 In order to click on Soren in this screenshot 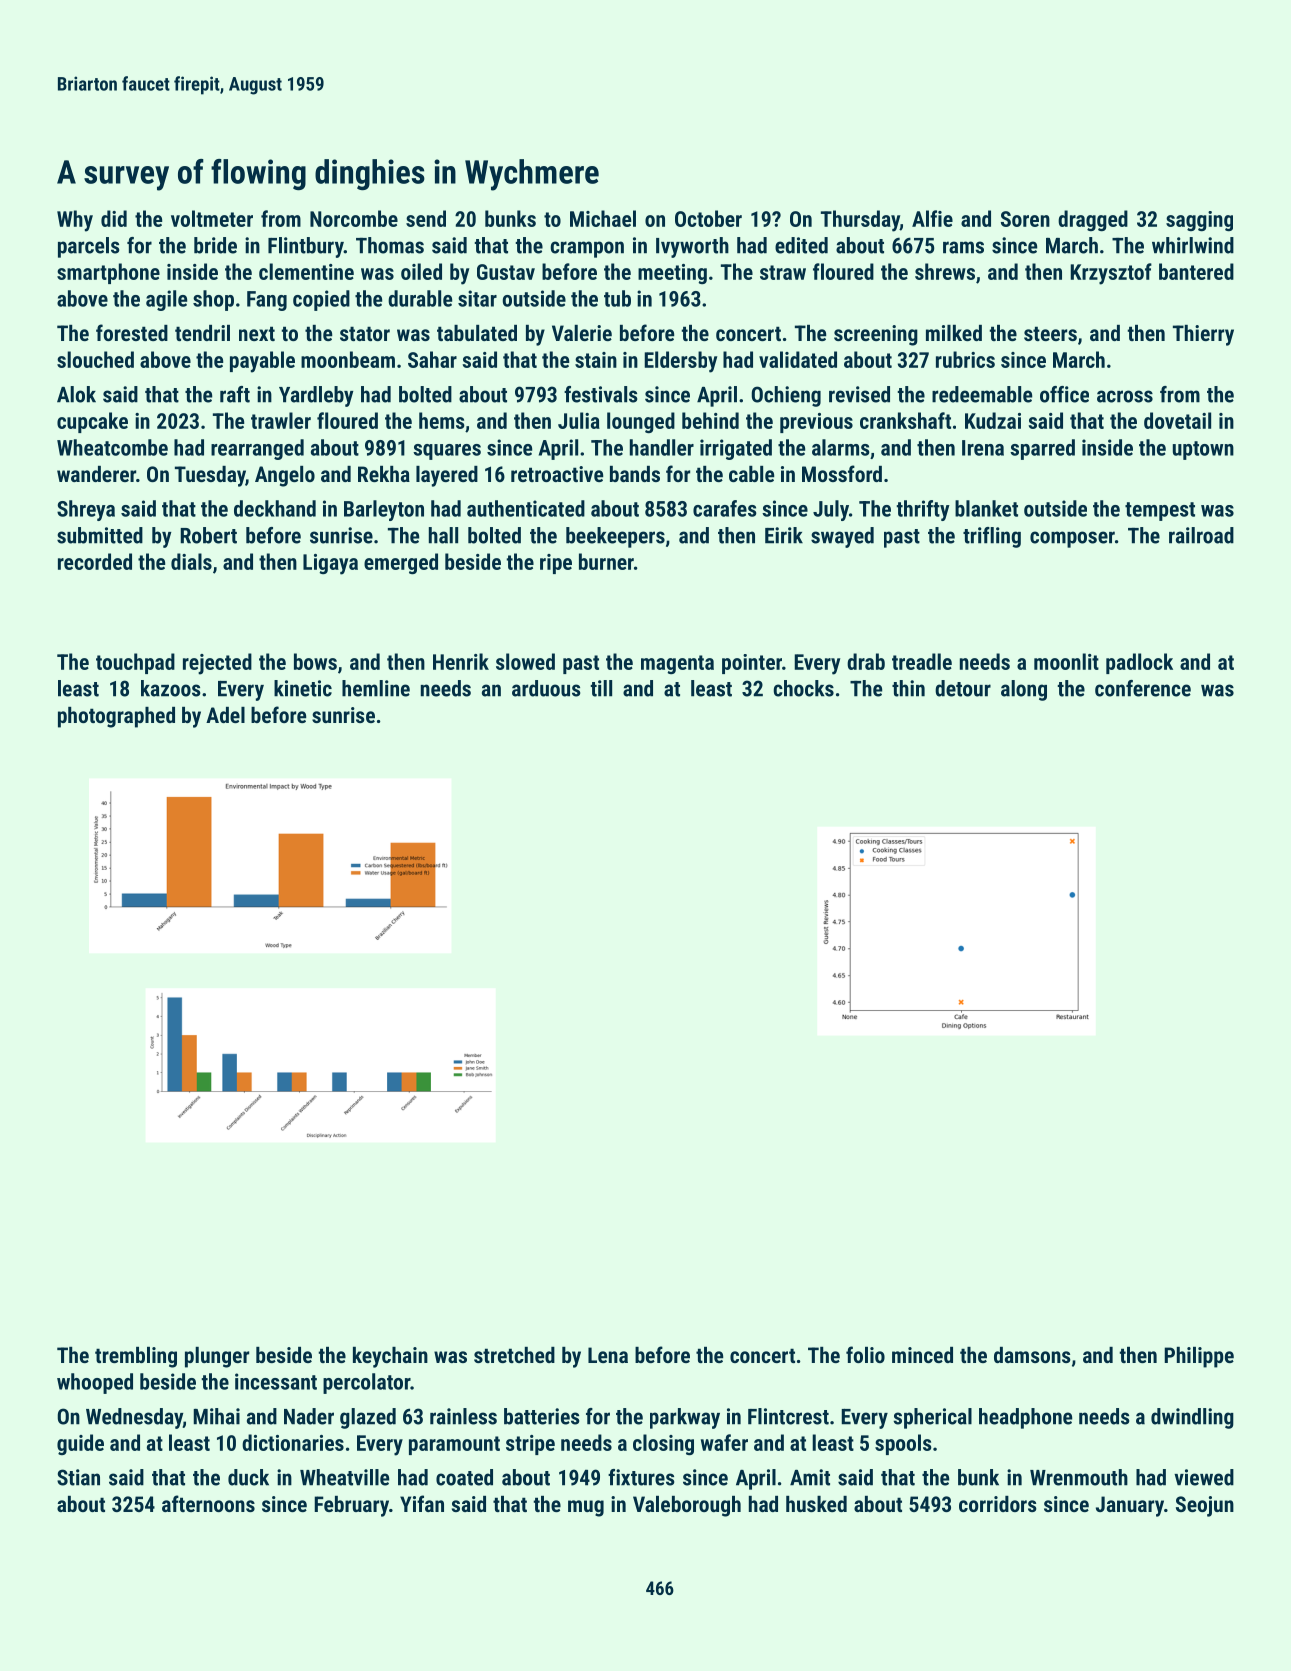, I will do `click(1025, 219)`.
